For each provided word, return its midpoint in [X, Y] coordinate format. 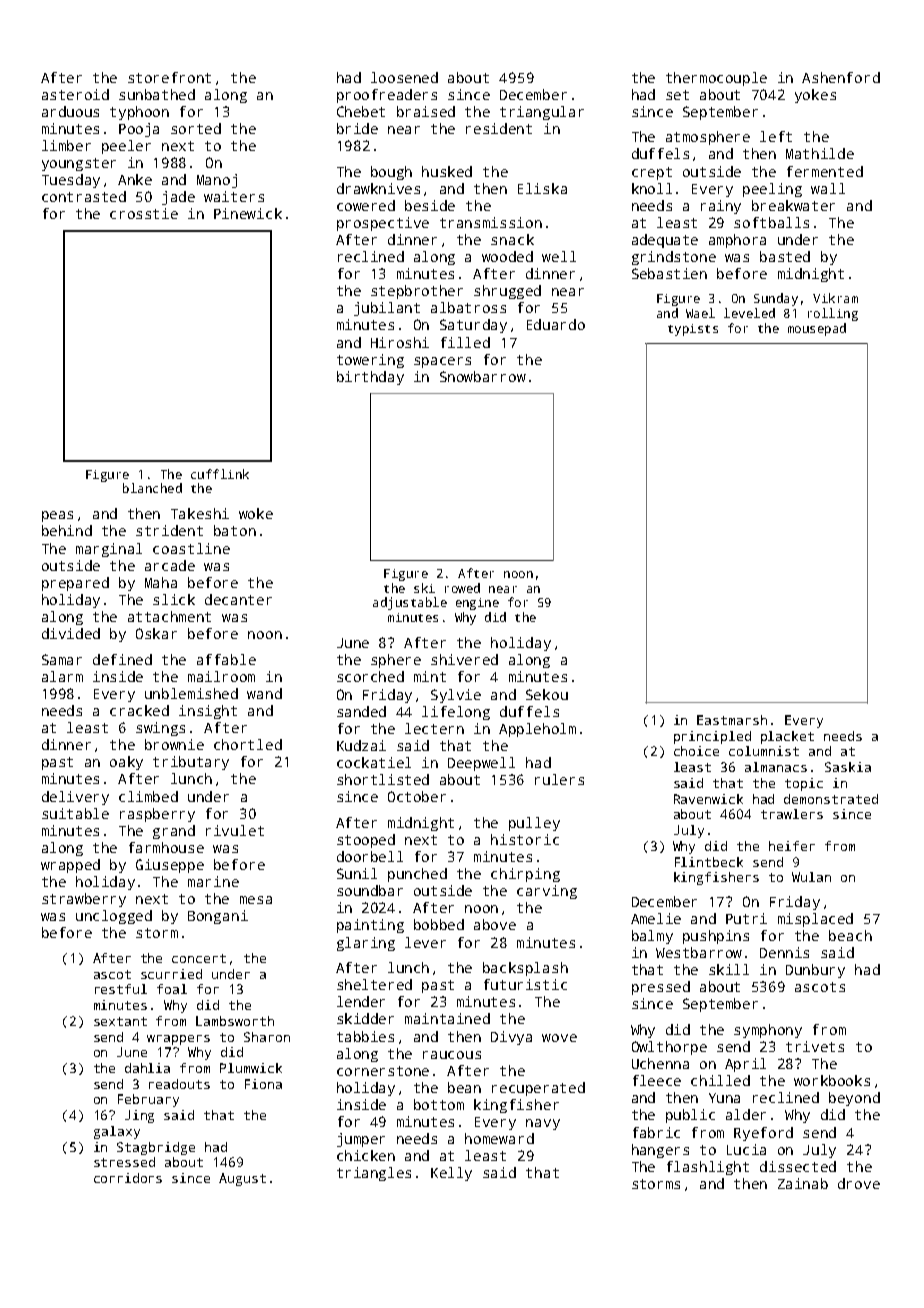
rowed [462, 588]
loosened [404, 77]
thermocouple [716, 79]
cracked [139, 710]
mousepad [817, 329]
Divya [511, 1038]
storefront [169, 77]
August [242, 1179]
